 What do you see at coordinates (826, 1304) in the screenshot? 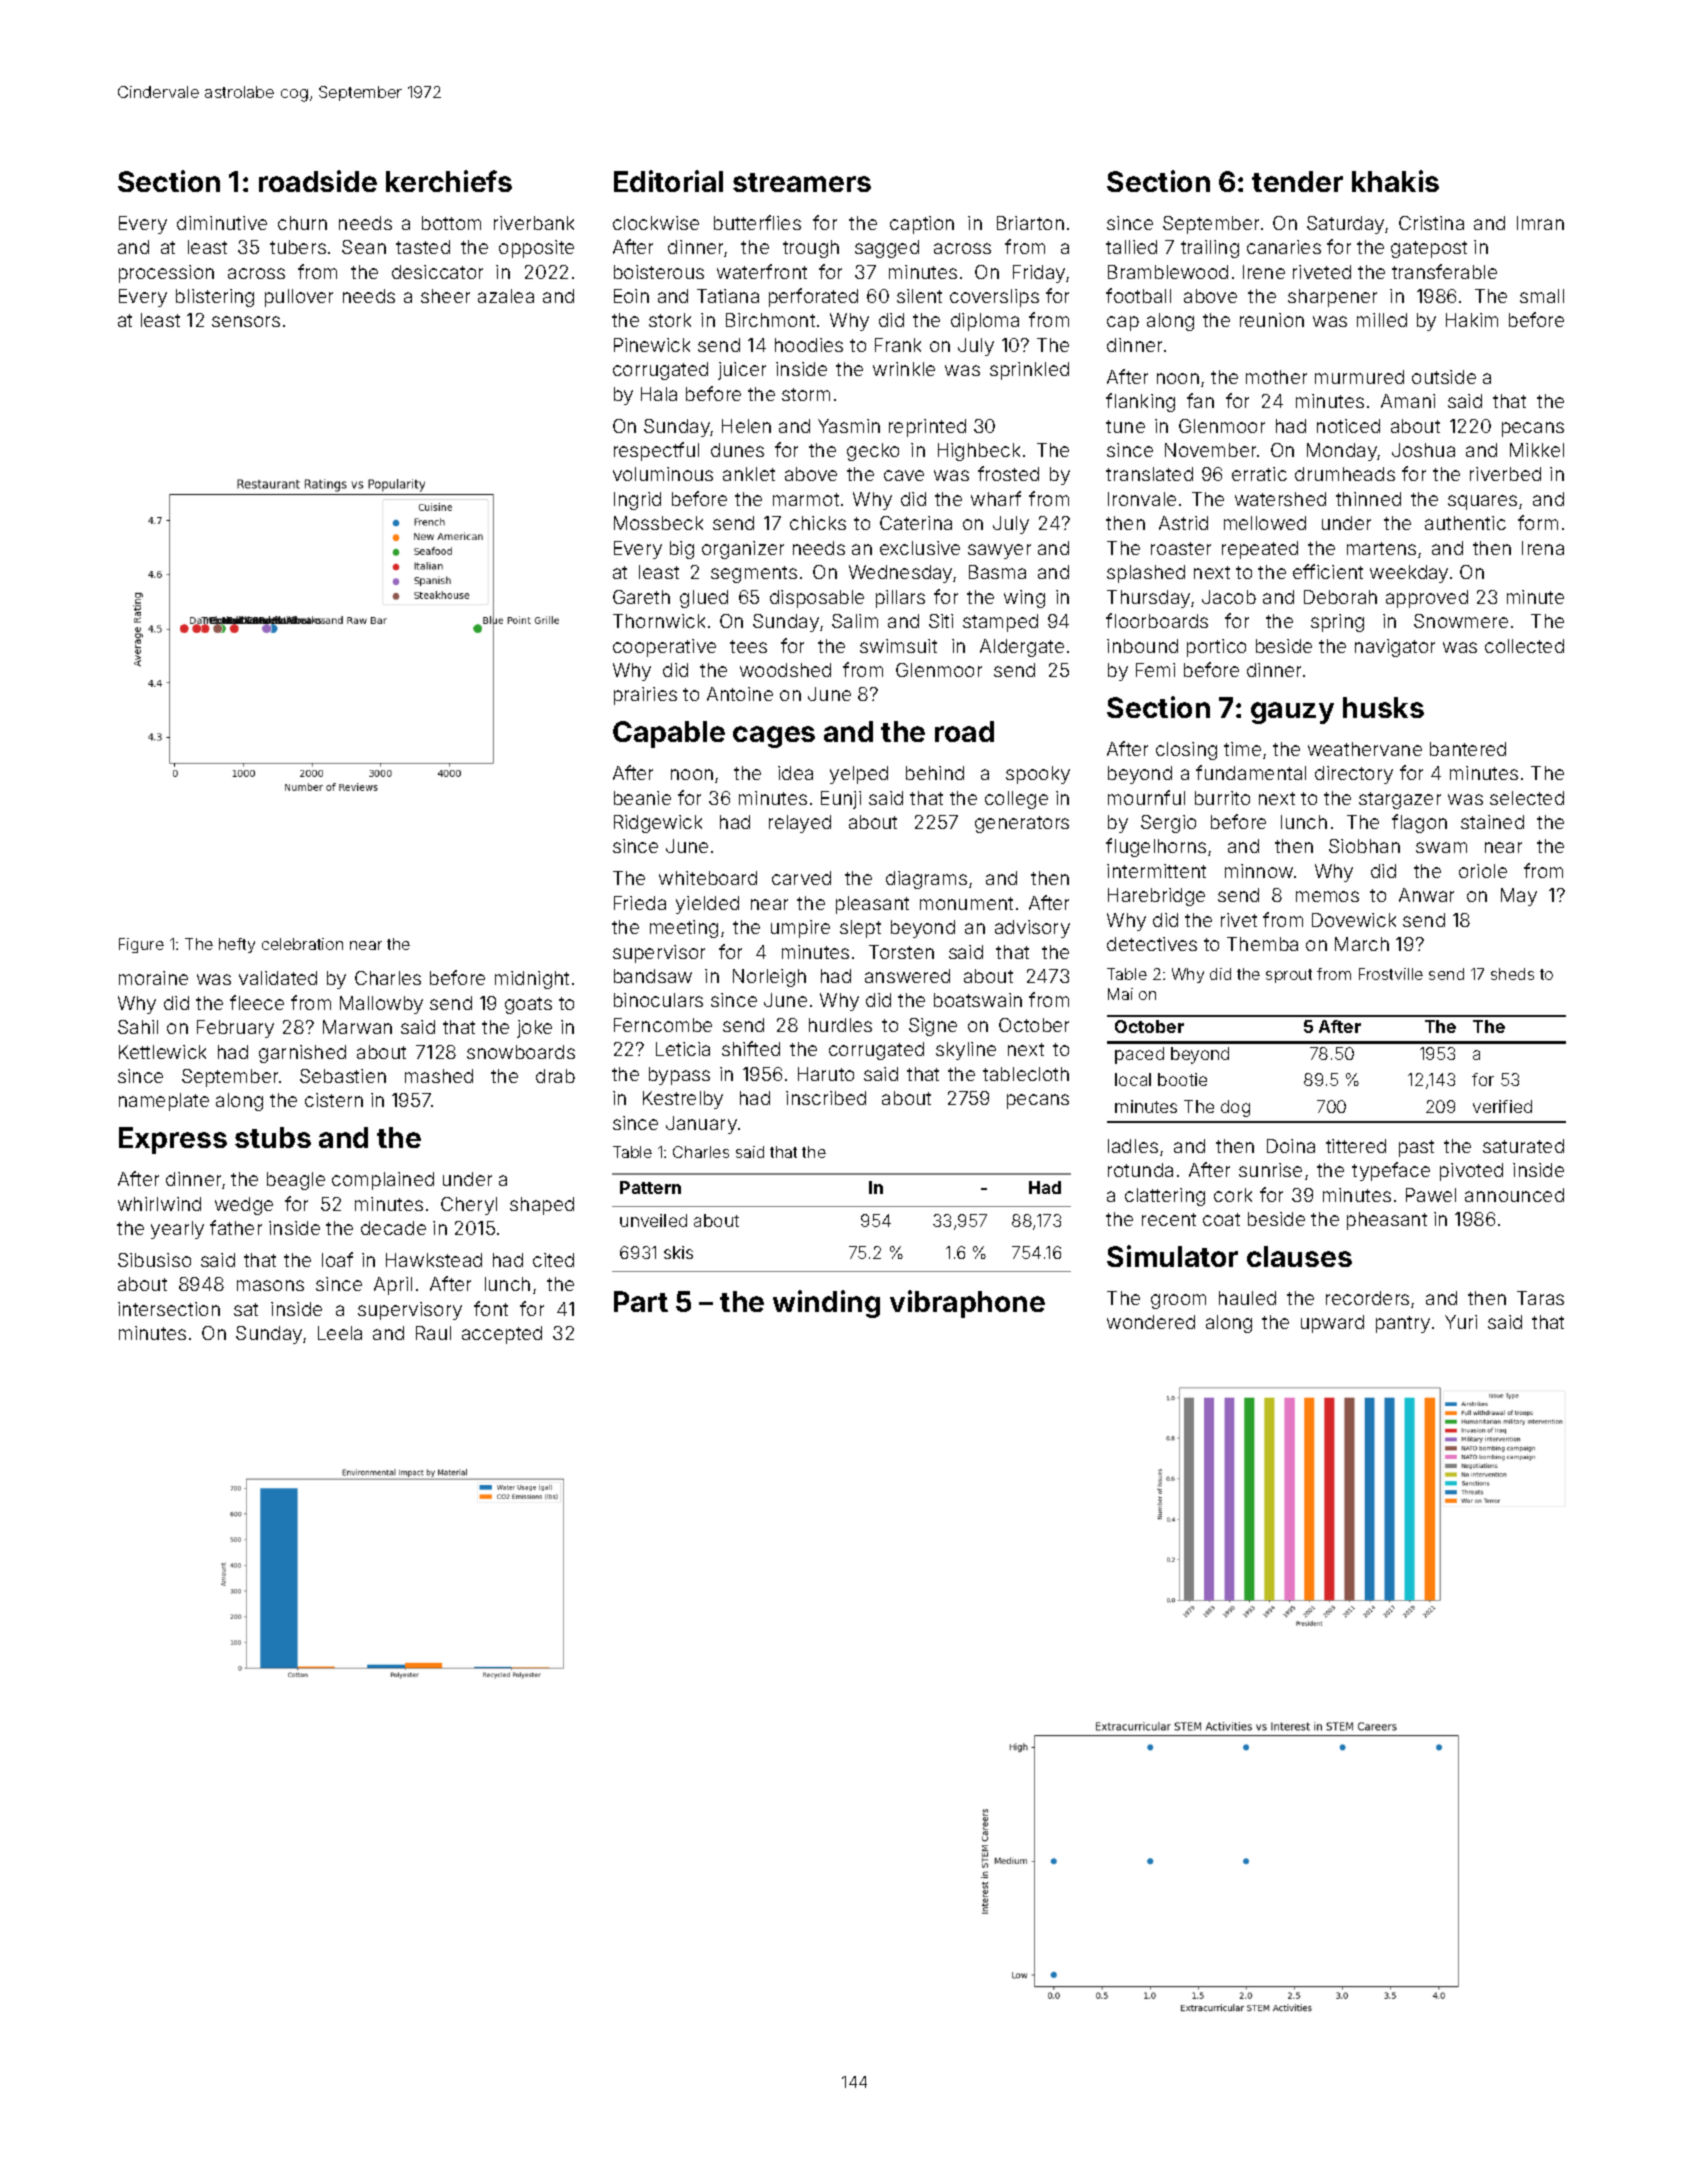
I see `winding` at bounding box center [826, 1304].
